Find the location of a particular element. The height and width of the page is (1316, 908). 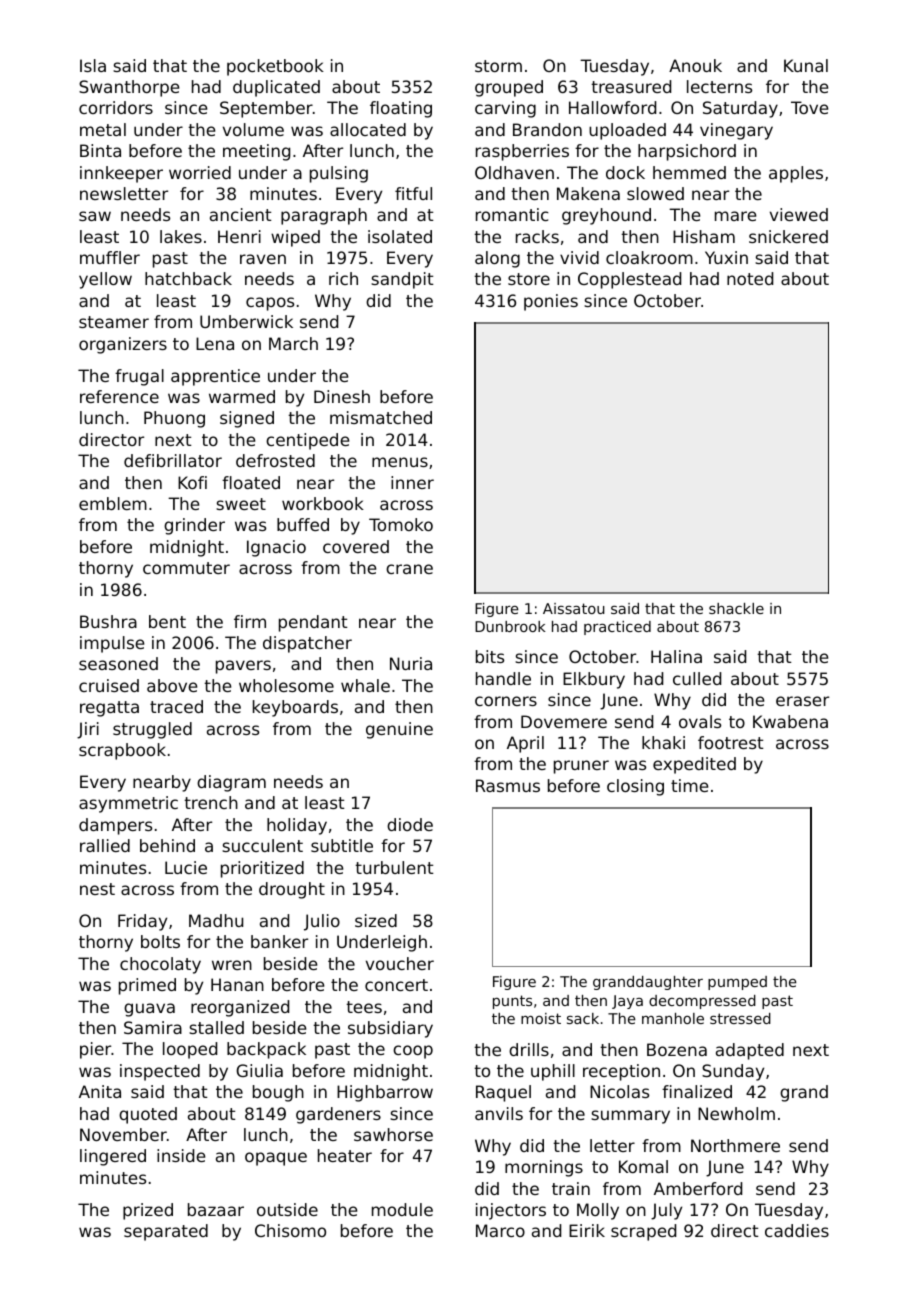

inner is located at coordinates (412, 482).
